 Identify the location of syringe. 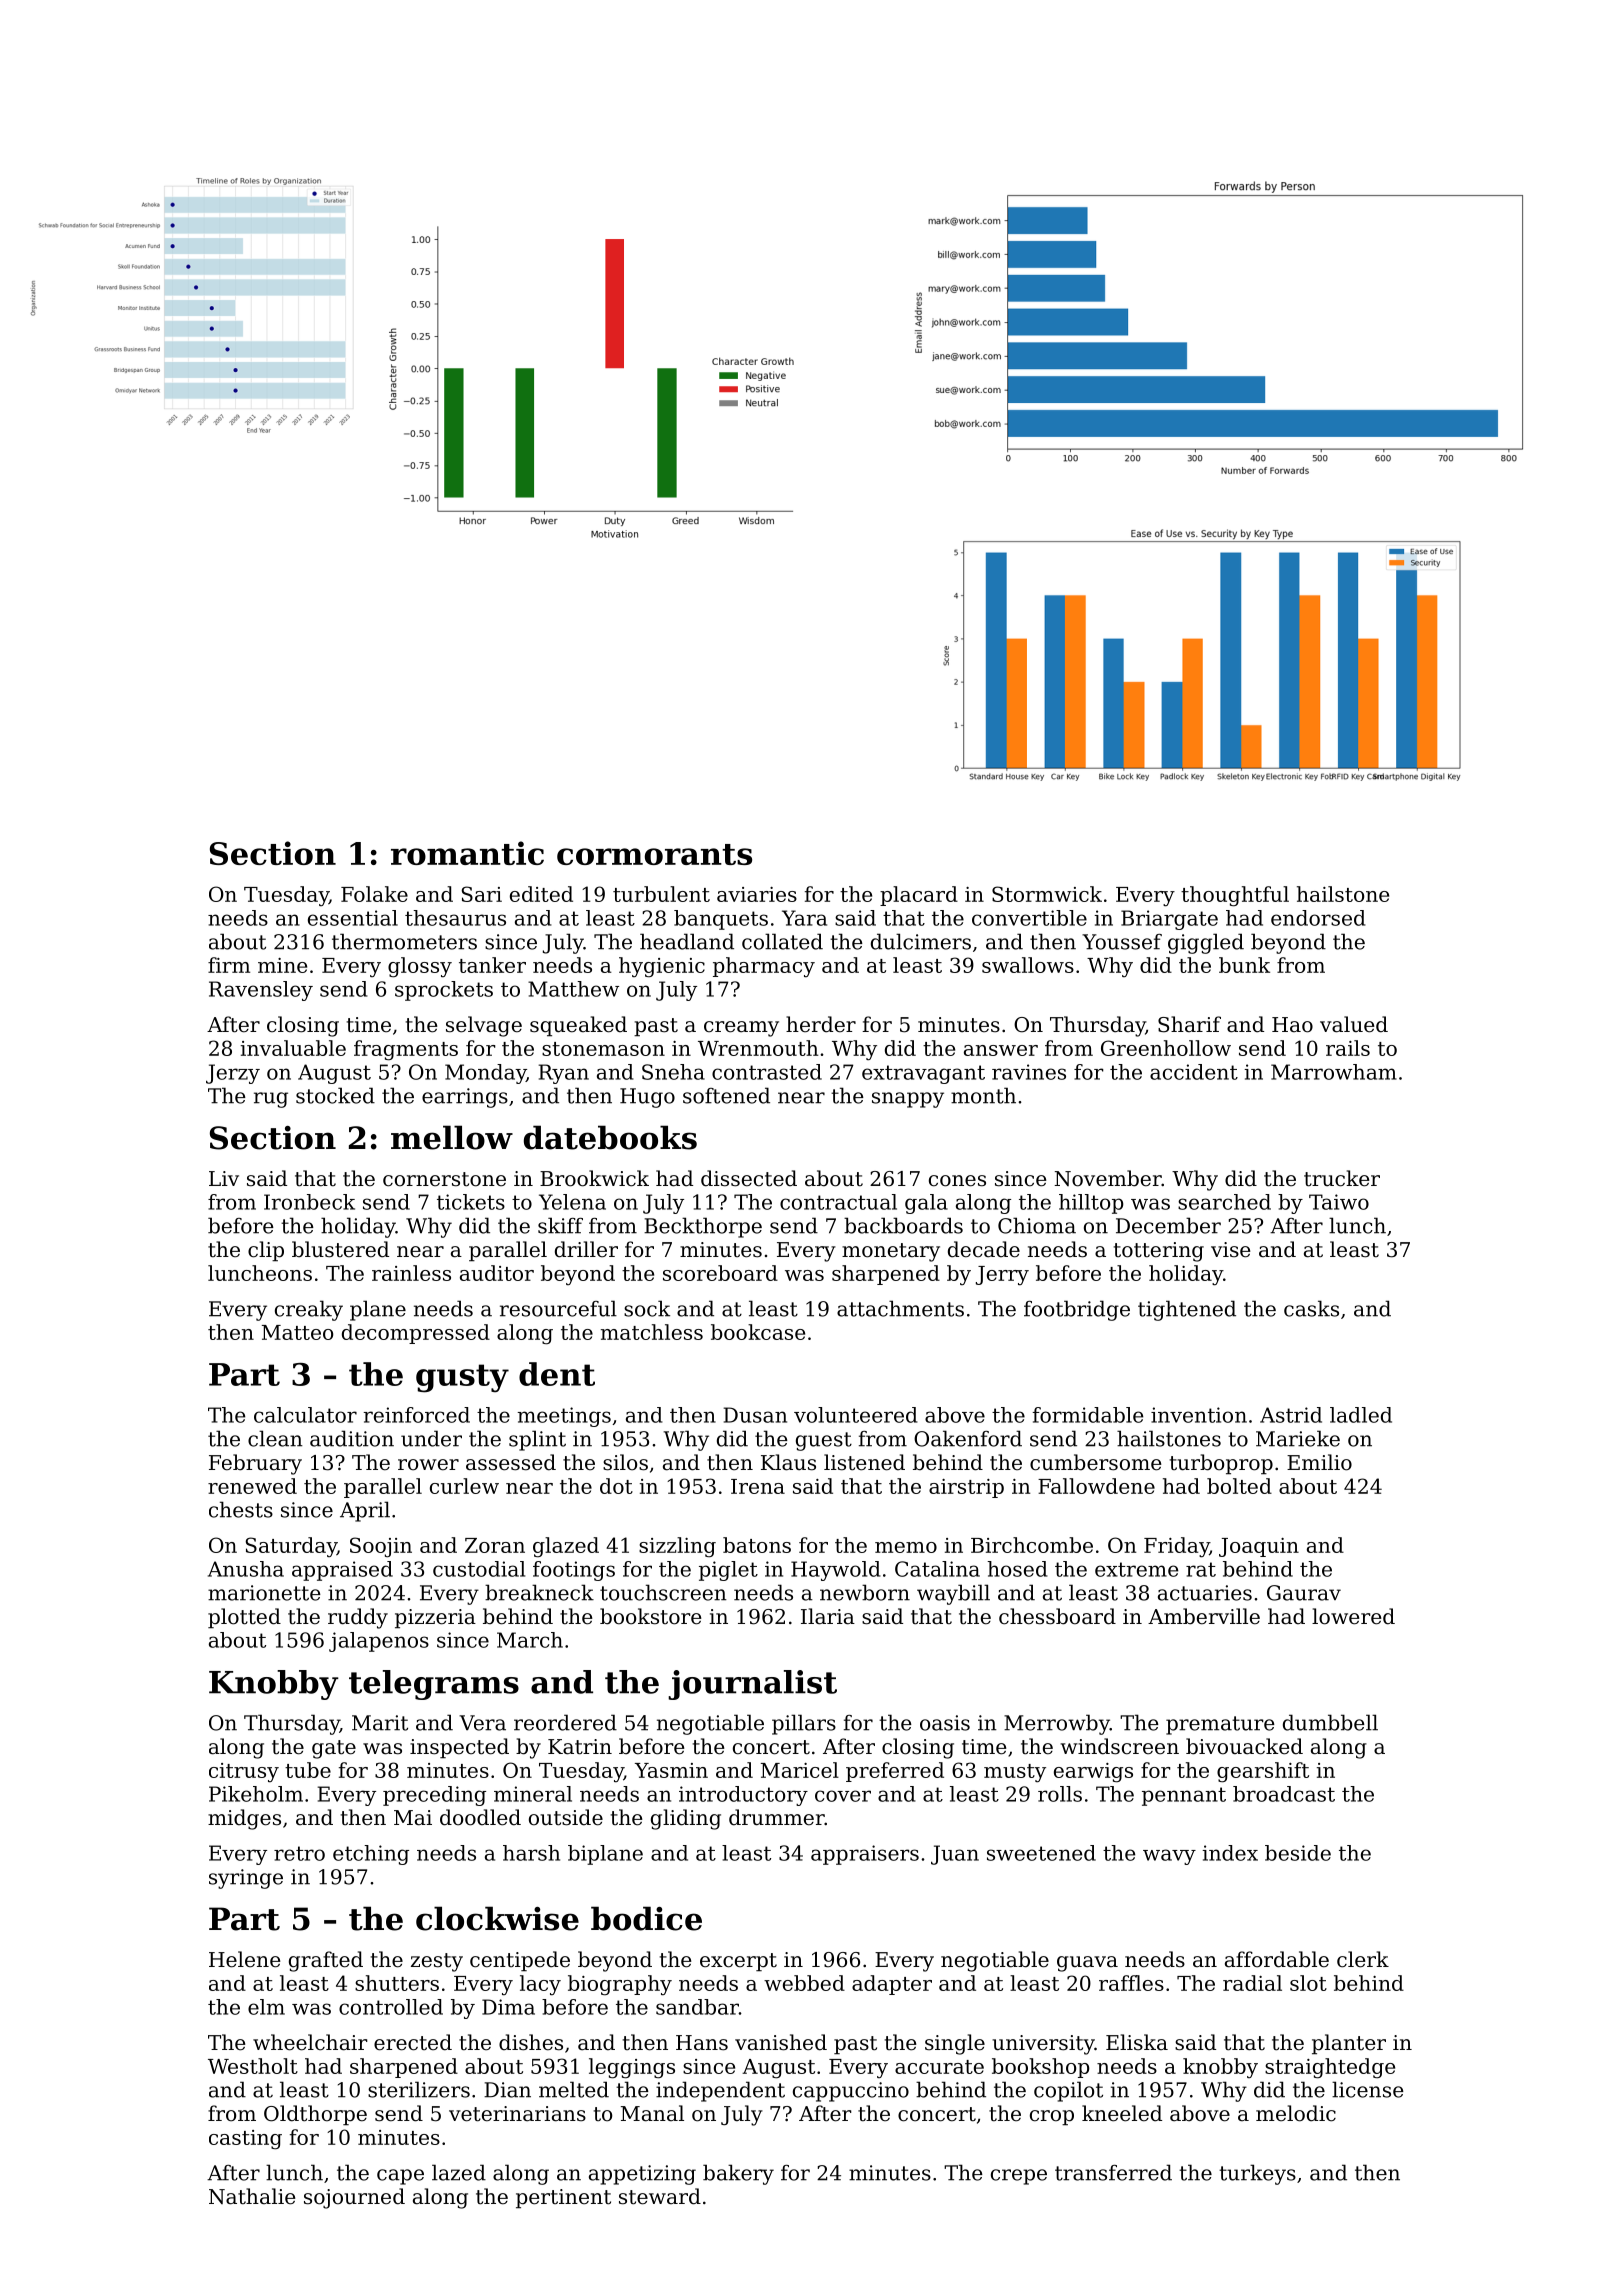
(246, 1879).
